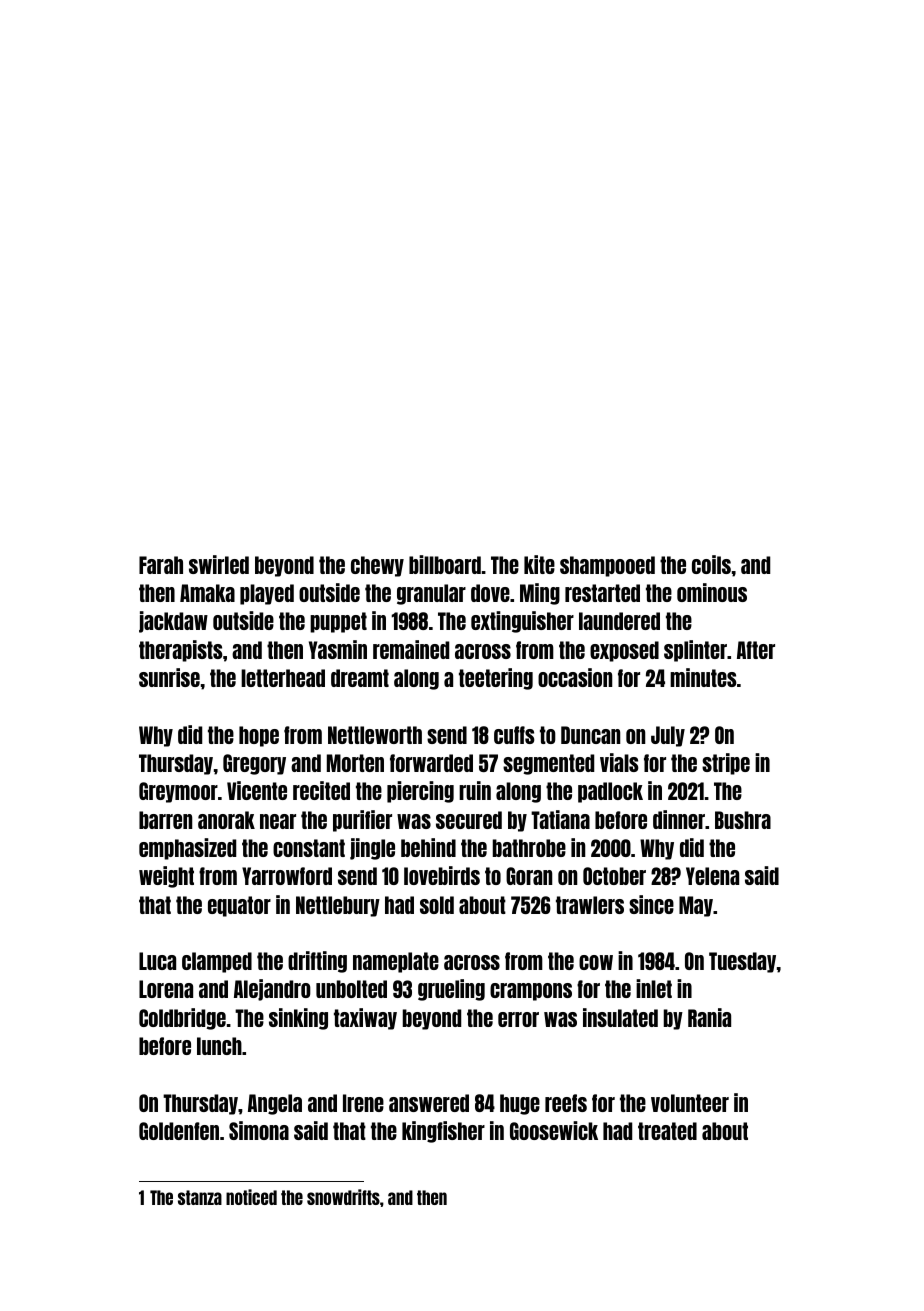 Image resolution: width=924 pixels, height=1311 pixels. I want to click on near, so click(278, 821).
